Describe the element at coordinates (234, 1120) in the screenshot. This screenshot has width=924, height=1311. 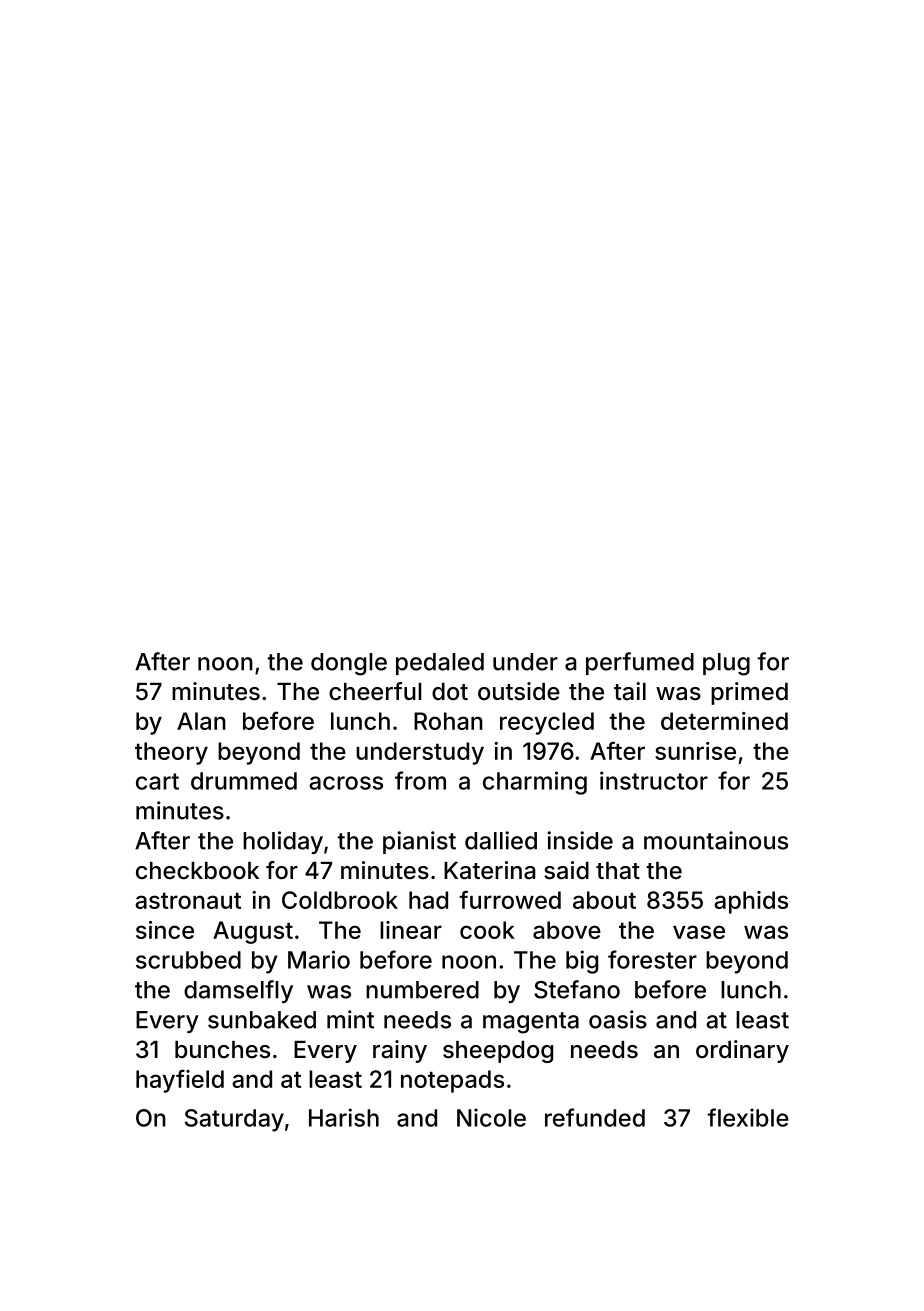
I see `Saturday` at that location.
